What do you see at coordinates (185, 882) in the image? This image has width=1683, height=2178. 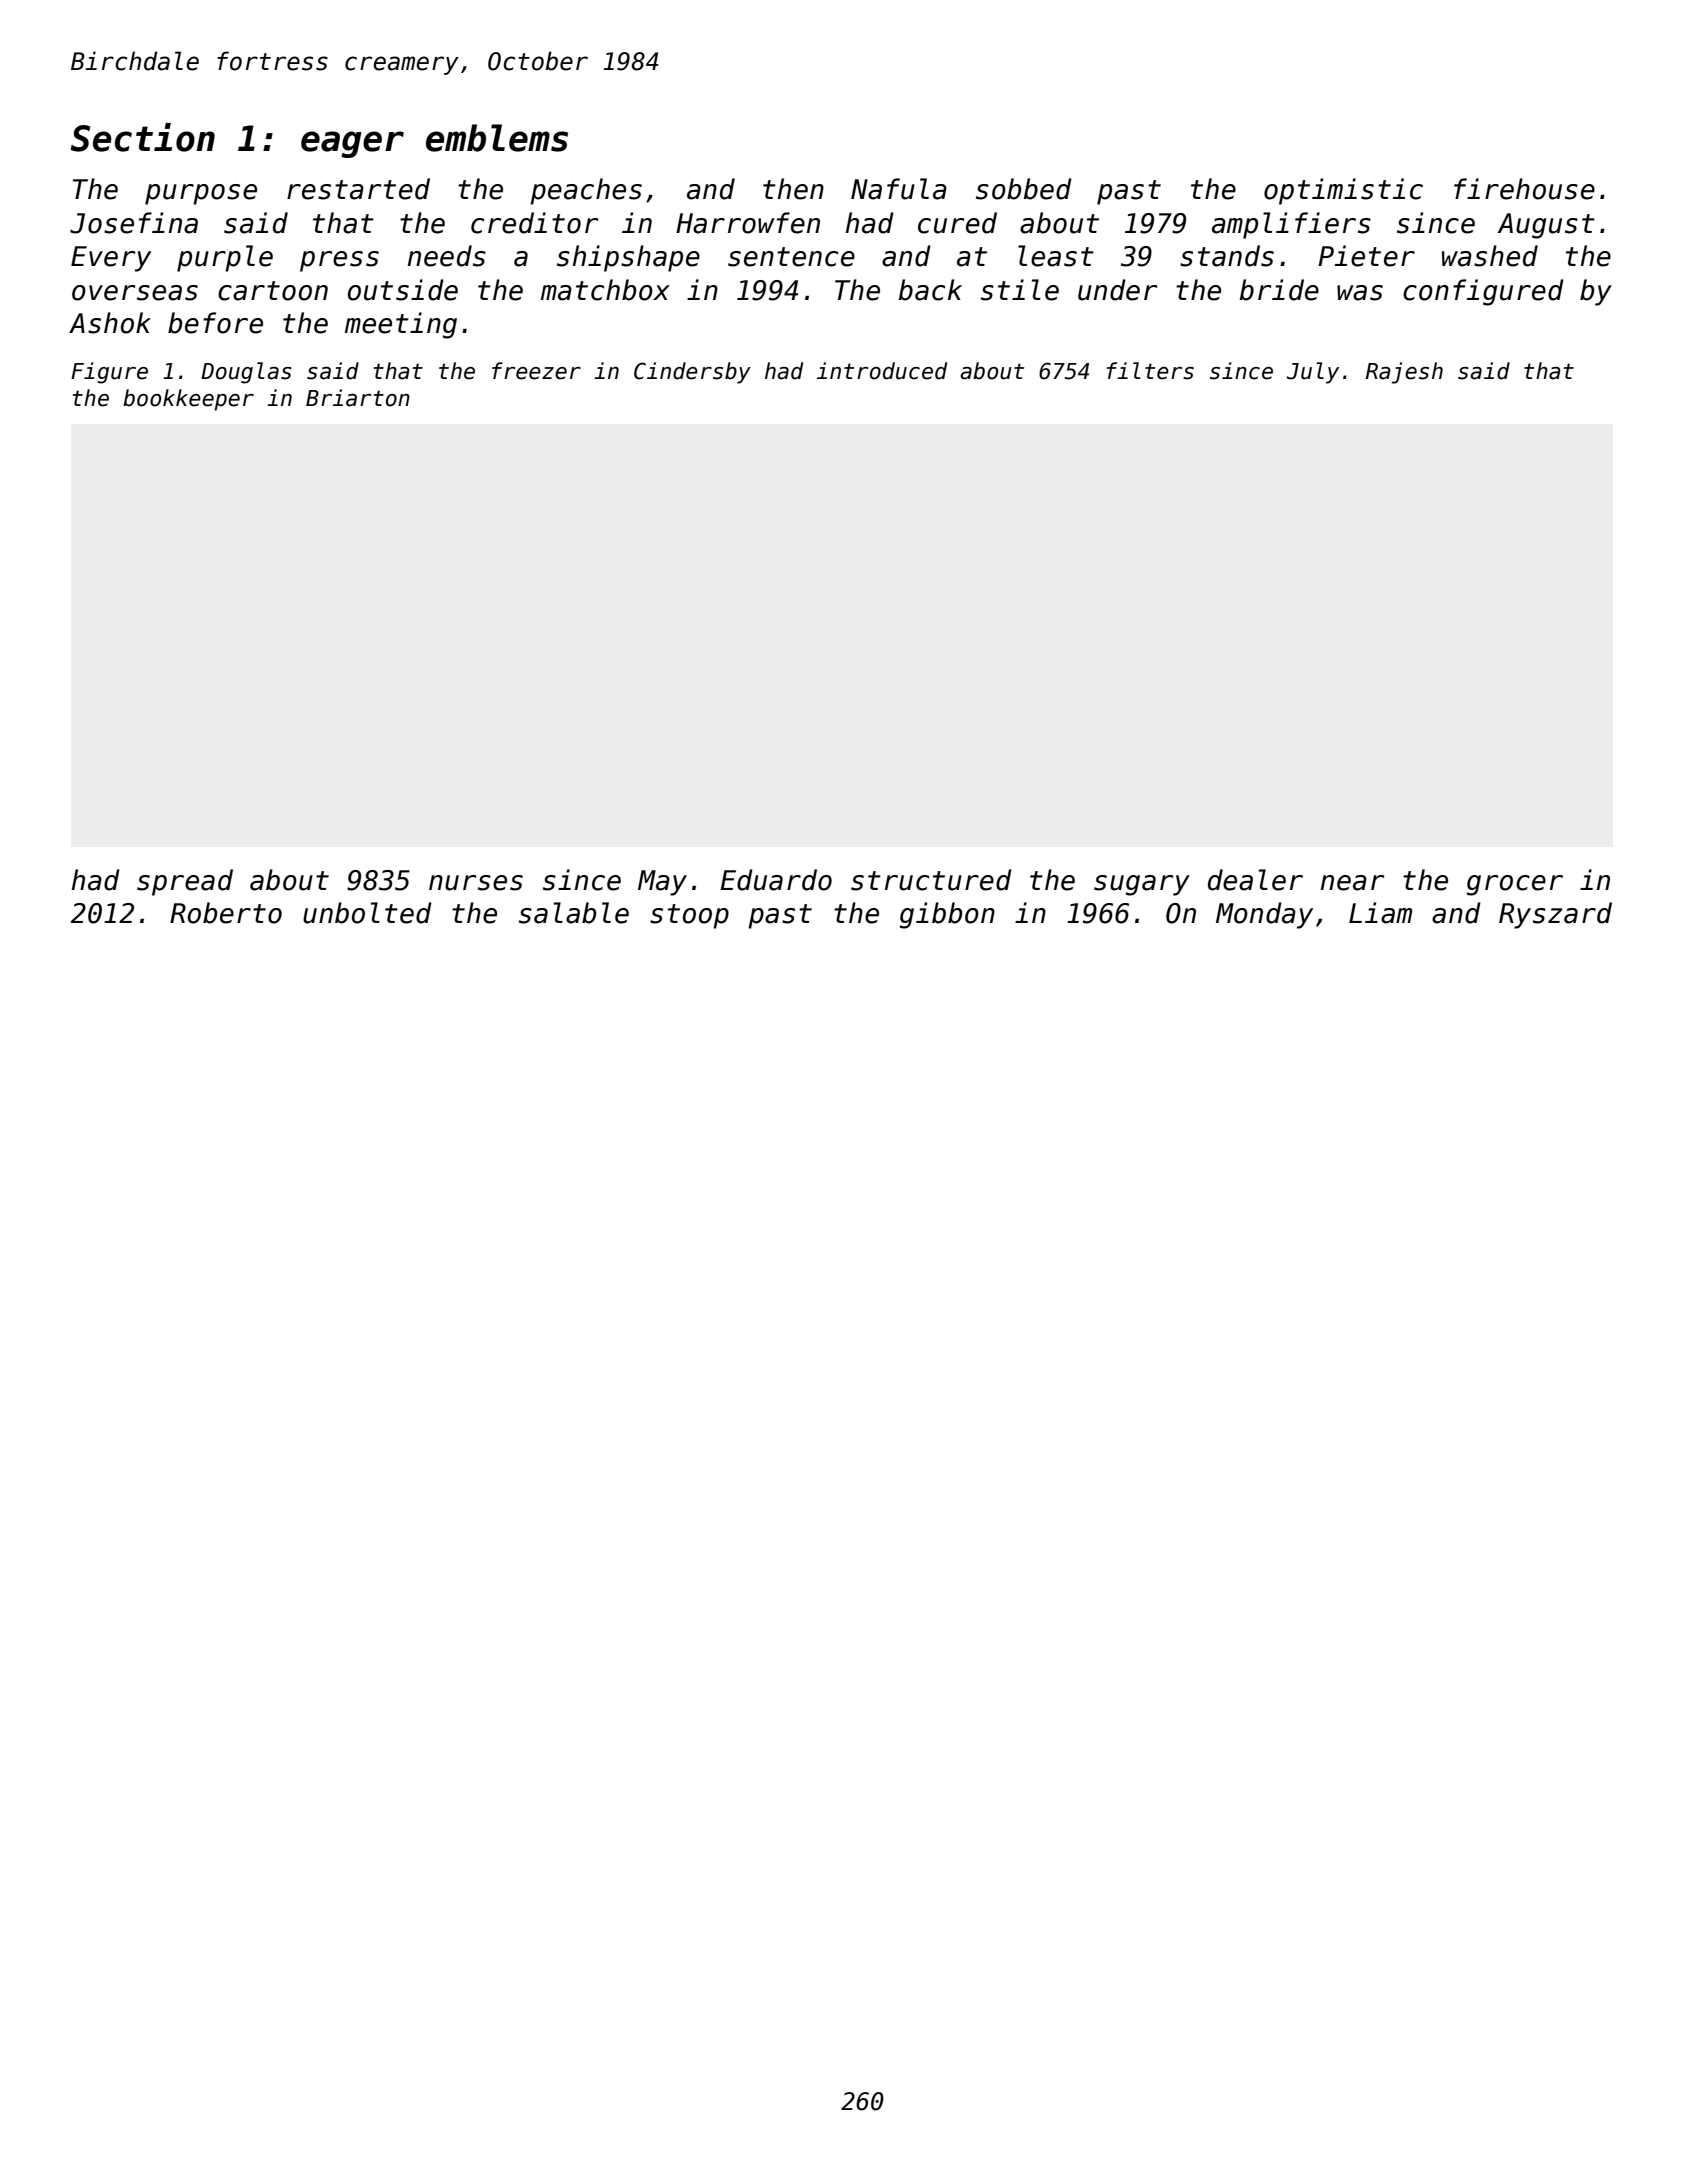 I see `spread` at bounding box center [185, 882].
